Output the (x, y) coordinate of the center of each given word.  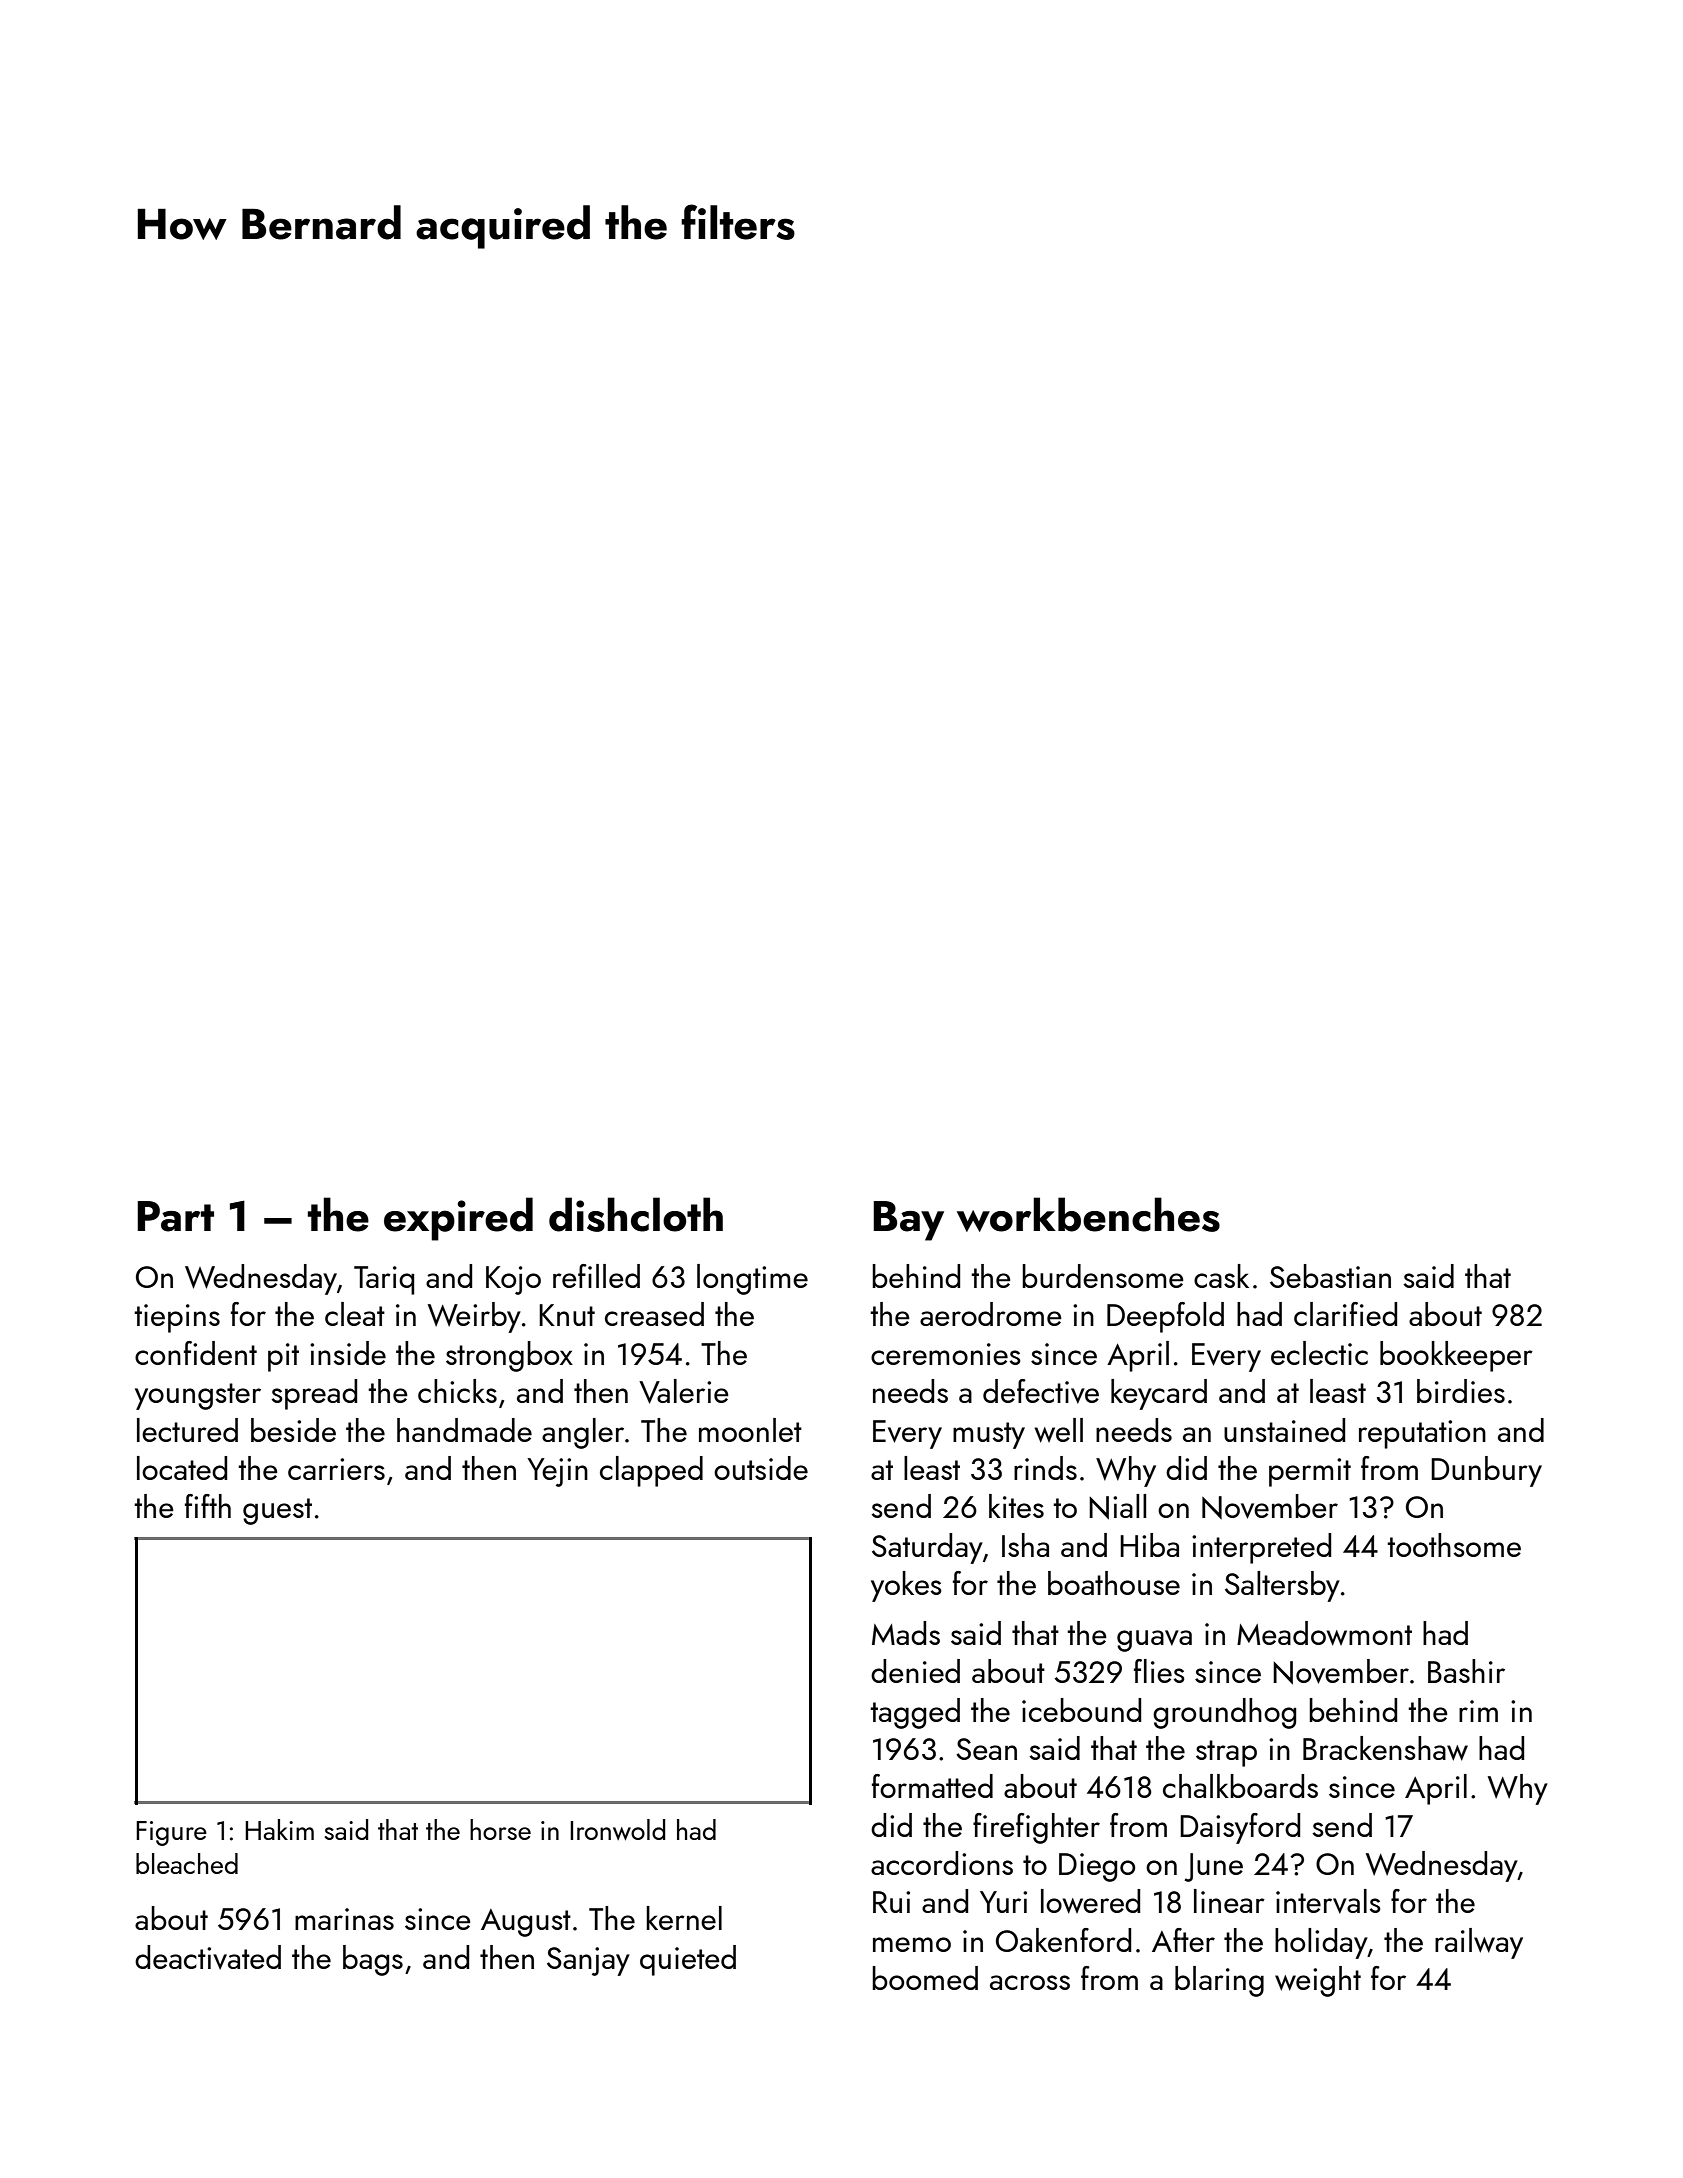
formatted (932, 1786)
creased (654, 1314)
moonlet (750, 1430)
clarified (1345, 1314)
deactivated (208, 1957)
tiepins (177, 1318)
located (182, 1468)
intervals (1328, 1901)
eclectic (1319, 1353)
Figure (171, 1833)
